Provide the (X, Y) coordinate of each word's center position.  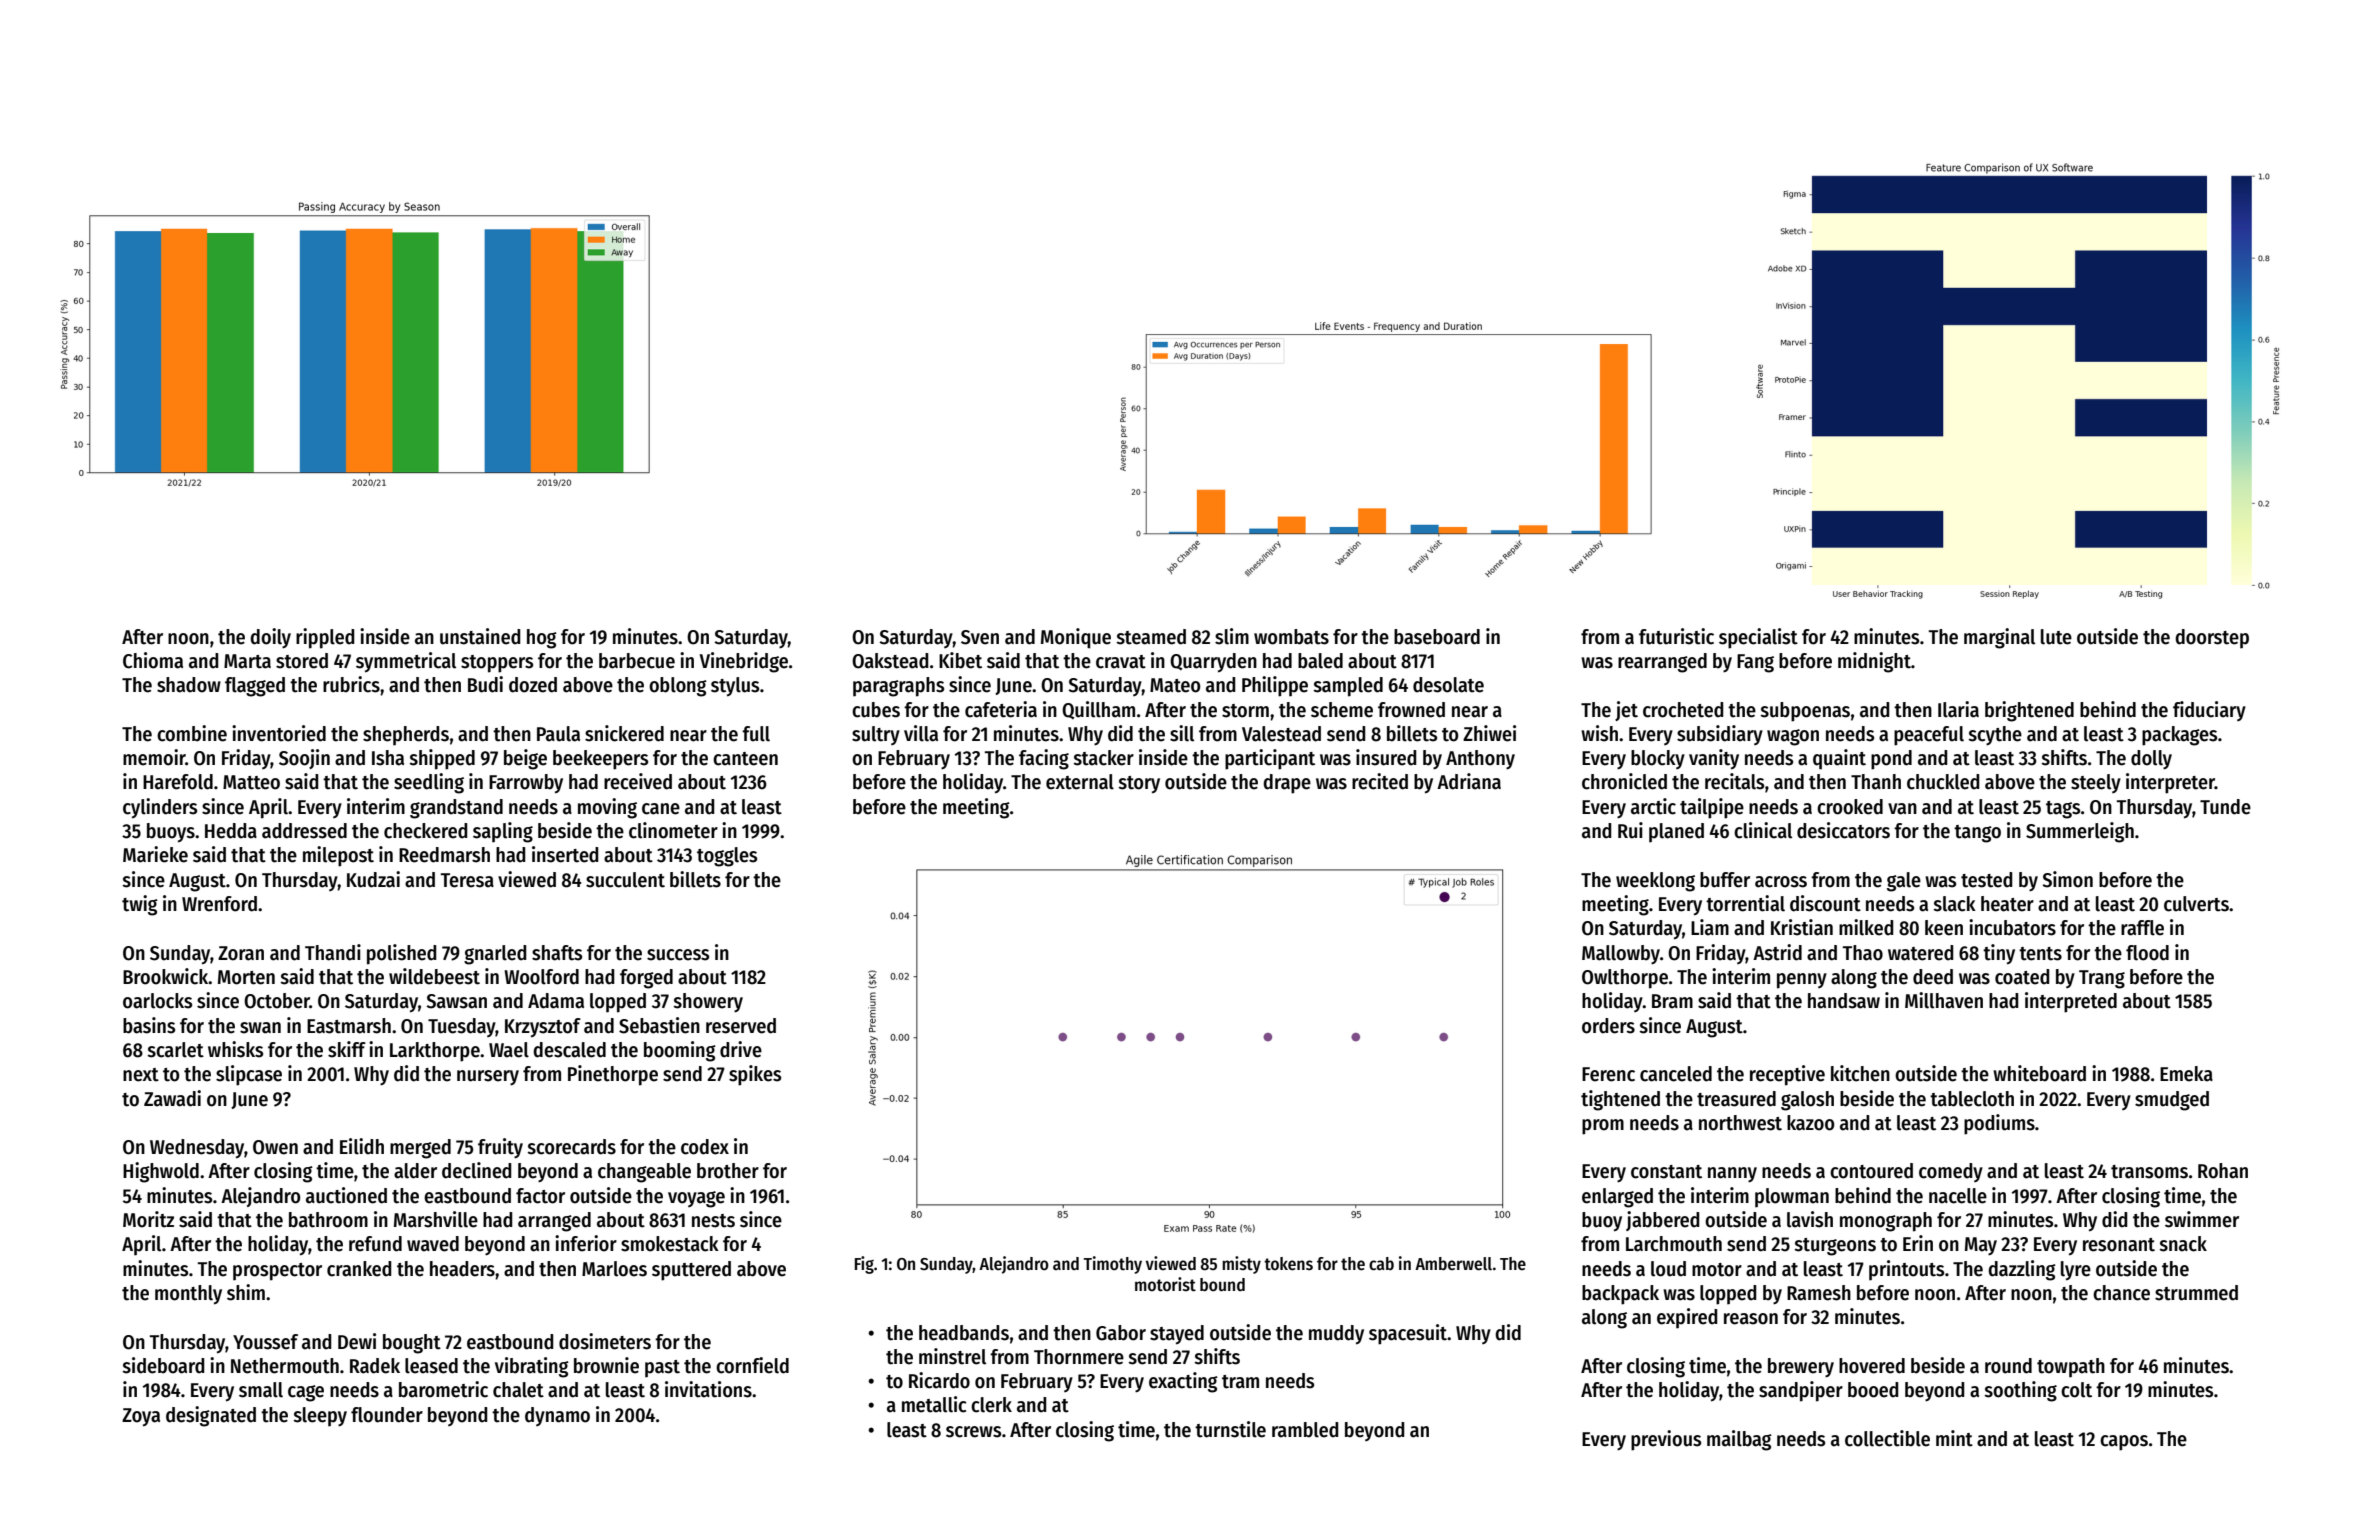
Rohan (2223, 1171)
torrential (1745, 903)
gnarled (495, 955)
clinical (1763, 830)
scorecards (571, 1147)
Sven (980, 637)
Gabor (1121, 1333)
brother (728, 1171)
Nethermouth (285, 1366)
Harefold (178, 782)
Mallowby (1621, 955)
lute (2056, 637)
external (1080, 782)
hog (542, 639)
